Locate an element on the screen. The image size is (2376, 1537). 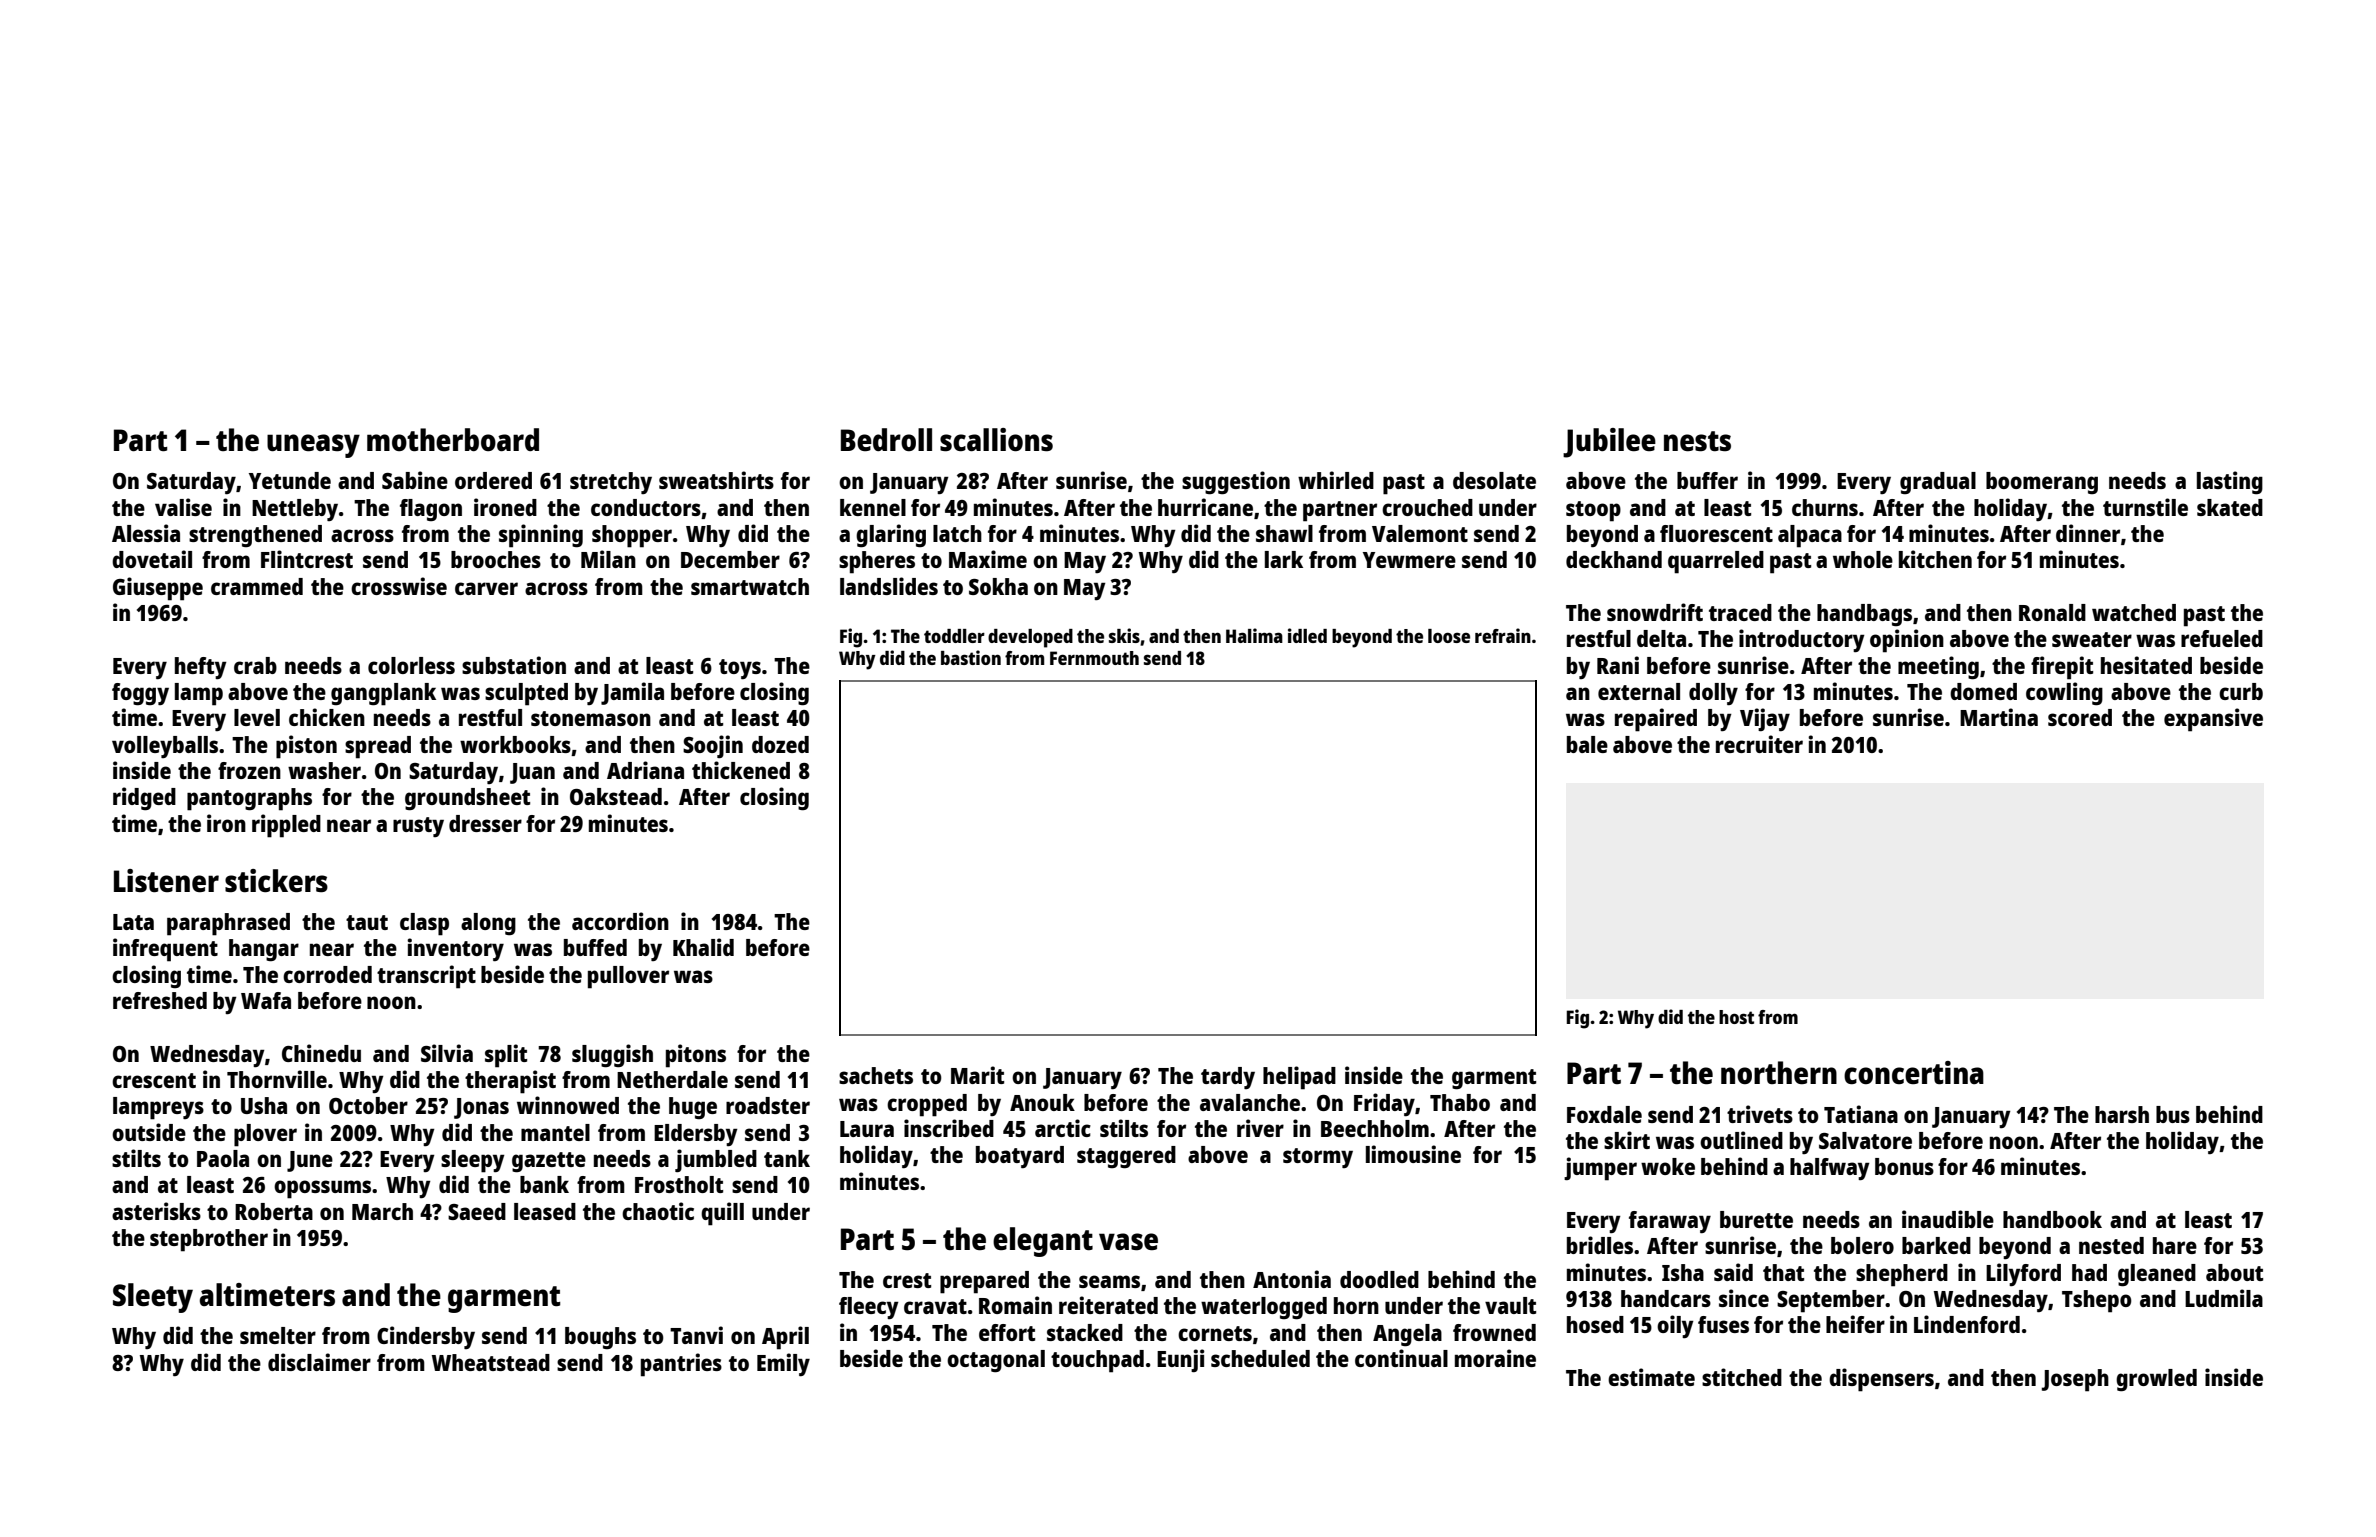
crescent is located at coordinates (154, 1080).
